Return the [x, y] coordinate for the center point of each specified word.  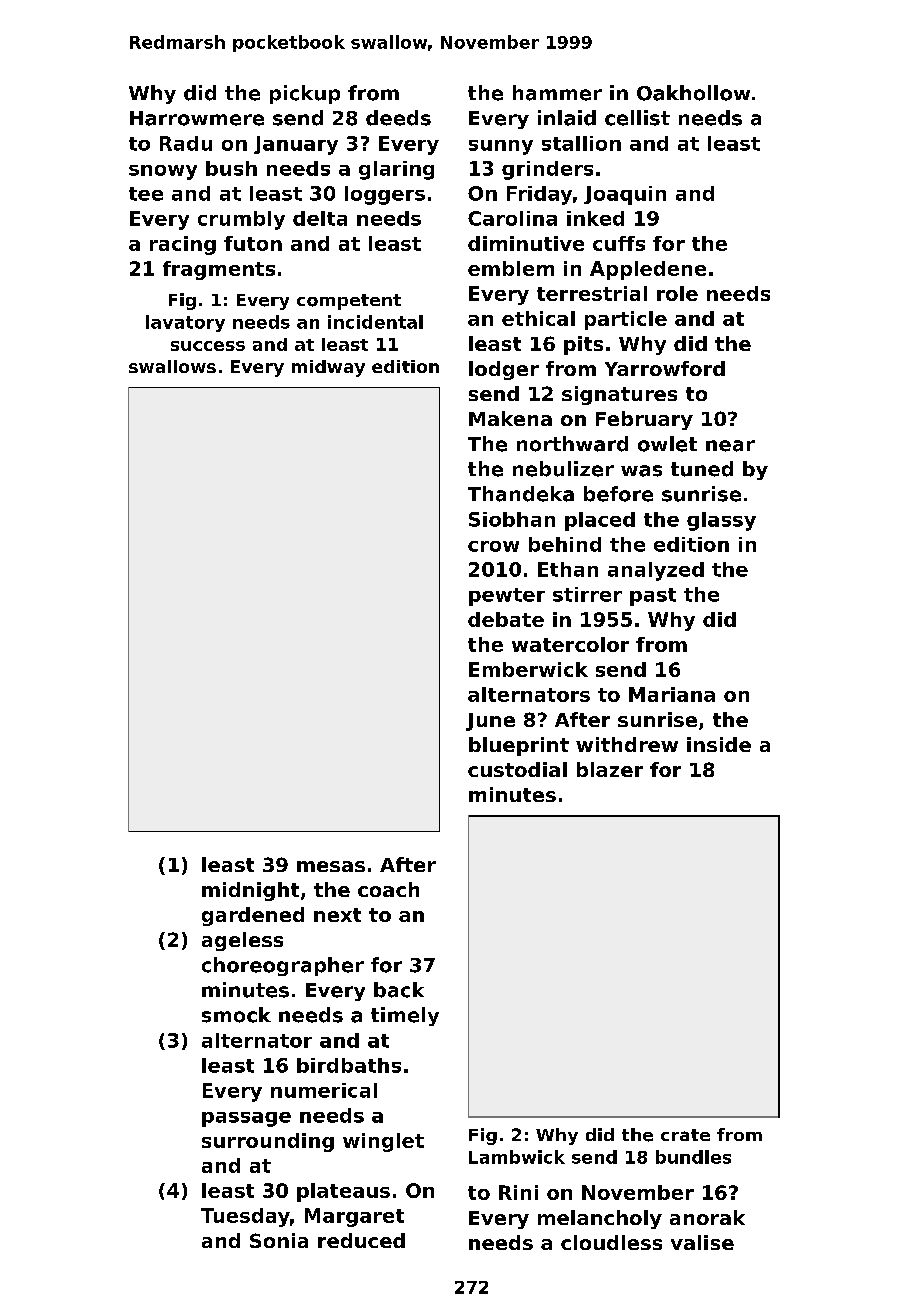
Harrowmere [197, 118]
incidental [375, 322]
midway [328, 368]
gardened [253, 916]
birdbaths [349, 1065]
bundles [693, 1157]
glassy [721, 521]
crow [493, 546]
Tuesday [245, 1217]
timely [405, 1016]
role [677, 293]
